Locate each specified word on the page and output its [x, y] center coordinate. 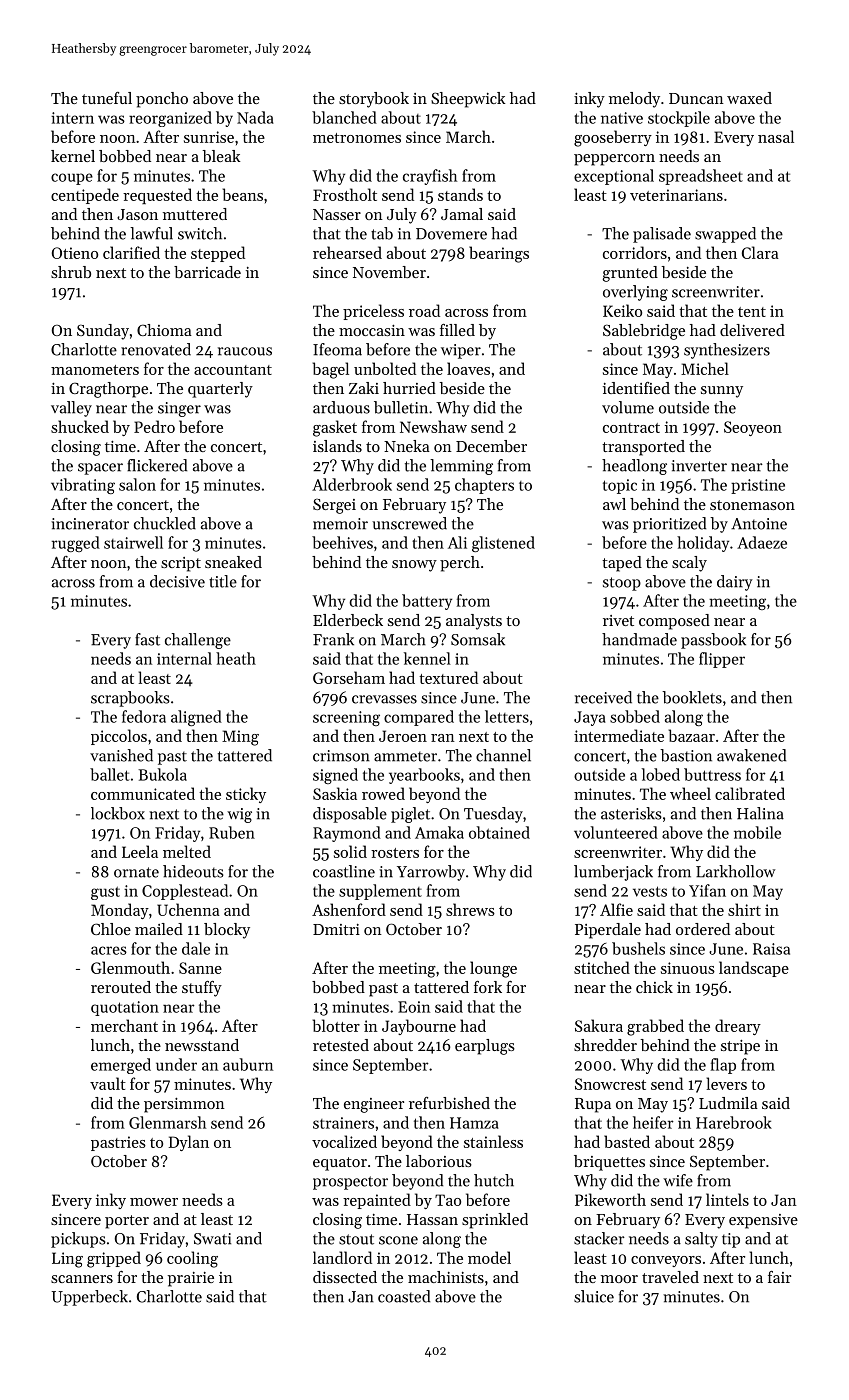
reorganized [170, 119]
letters [507, 716]
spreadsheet [701, 177]
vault [108, 1083]
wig [239, 815]
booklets [692, 697]
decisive [177, 581]
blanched [344, 117]
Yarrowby [431, 873]
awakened [751, 755]
